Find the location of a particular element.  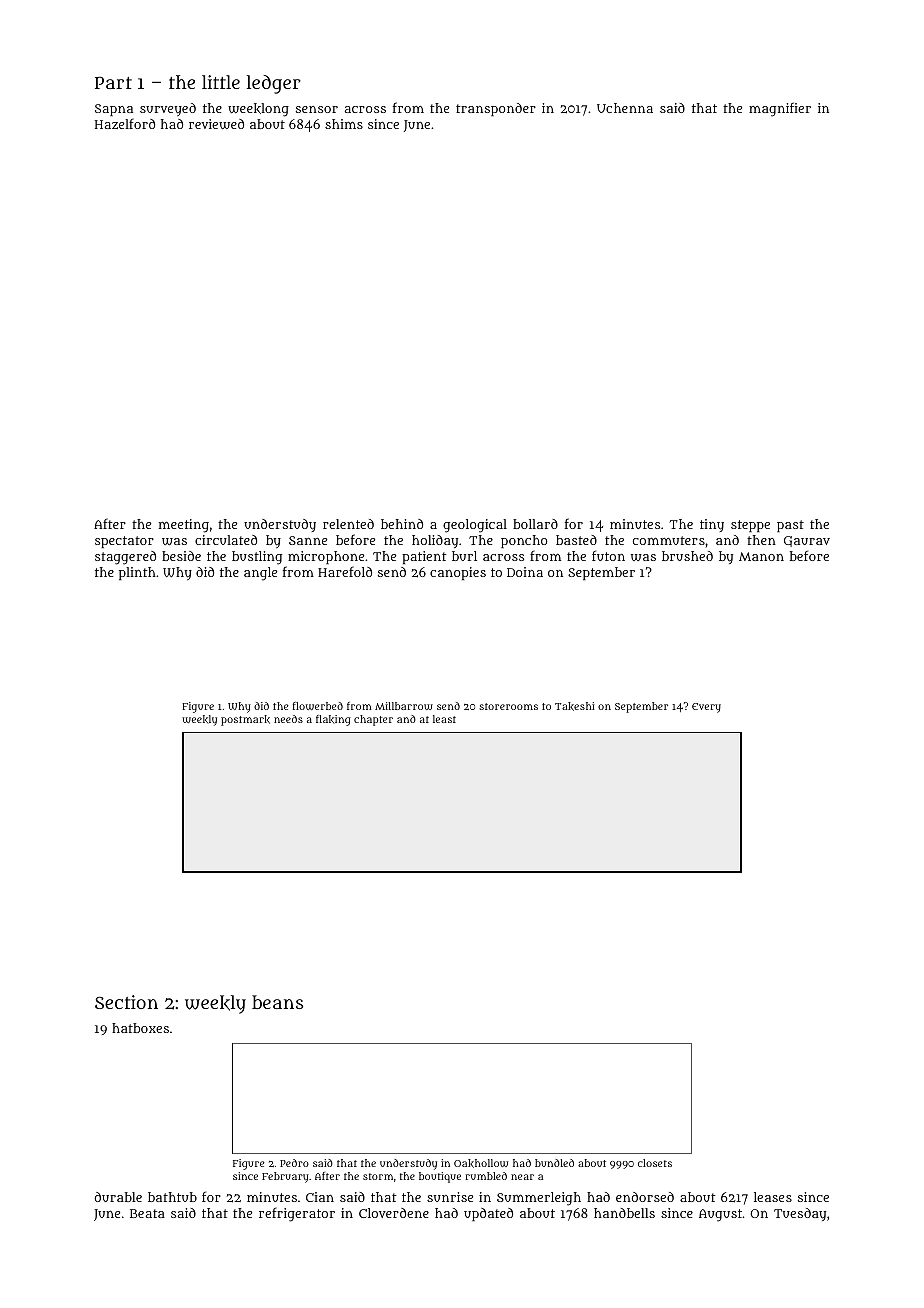

Manon is located at coordinates (761, 556).
